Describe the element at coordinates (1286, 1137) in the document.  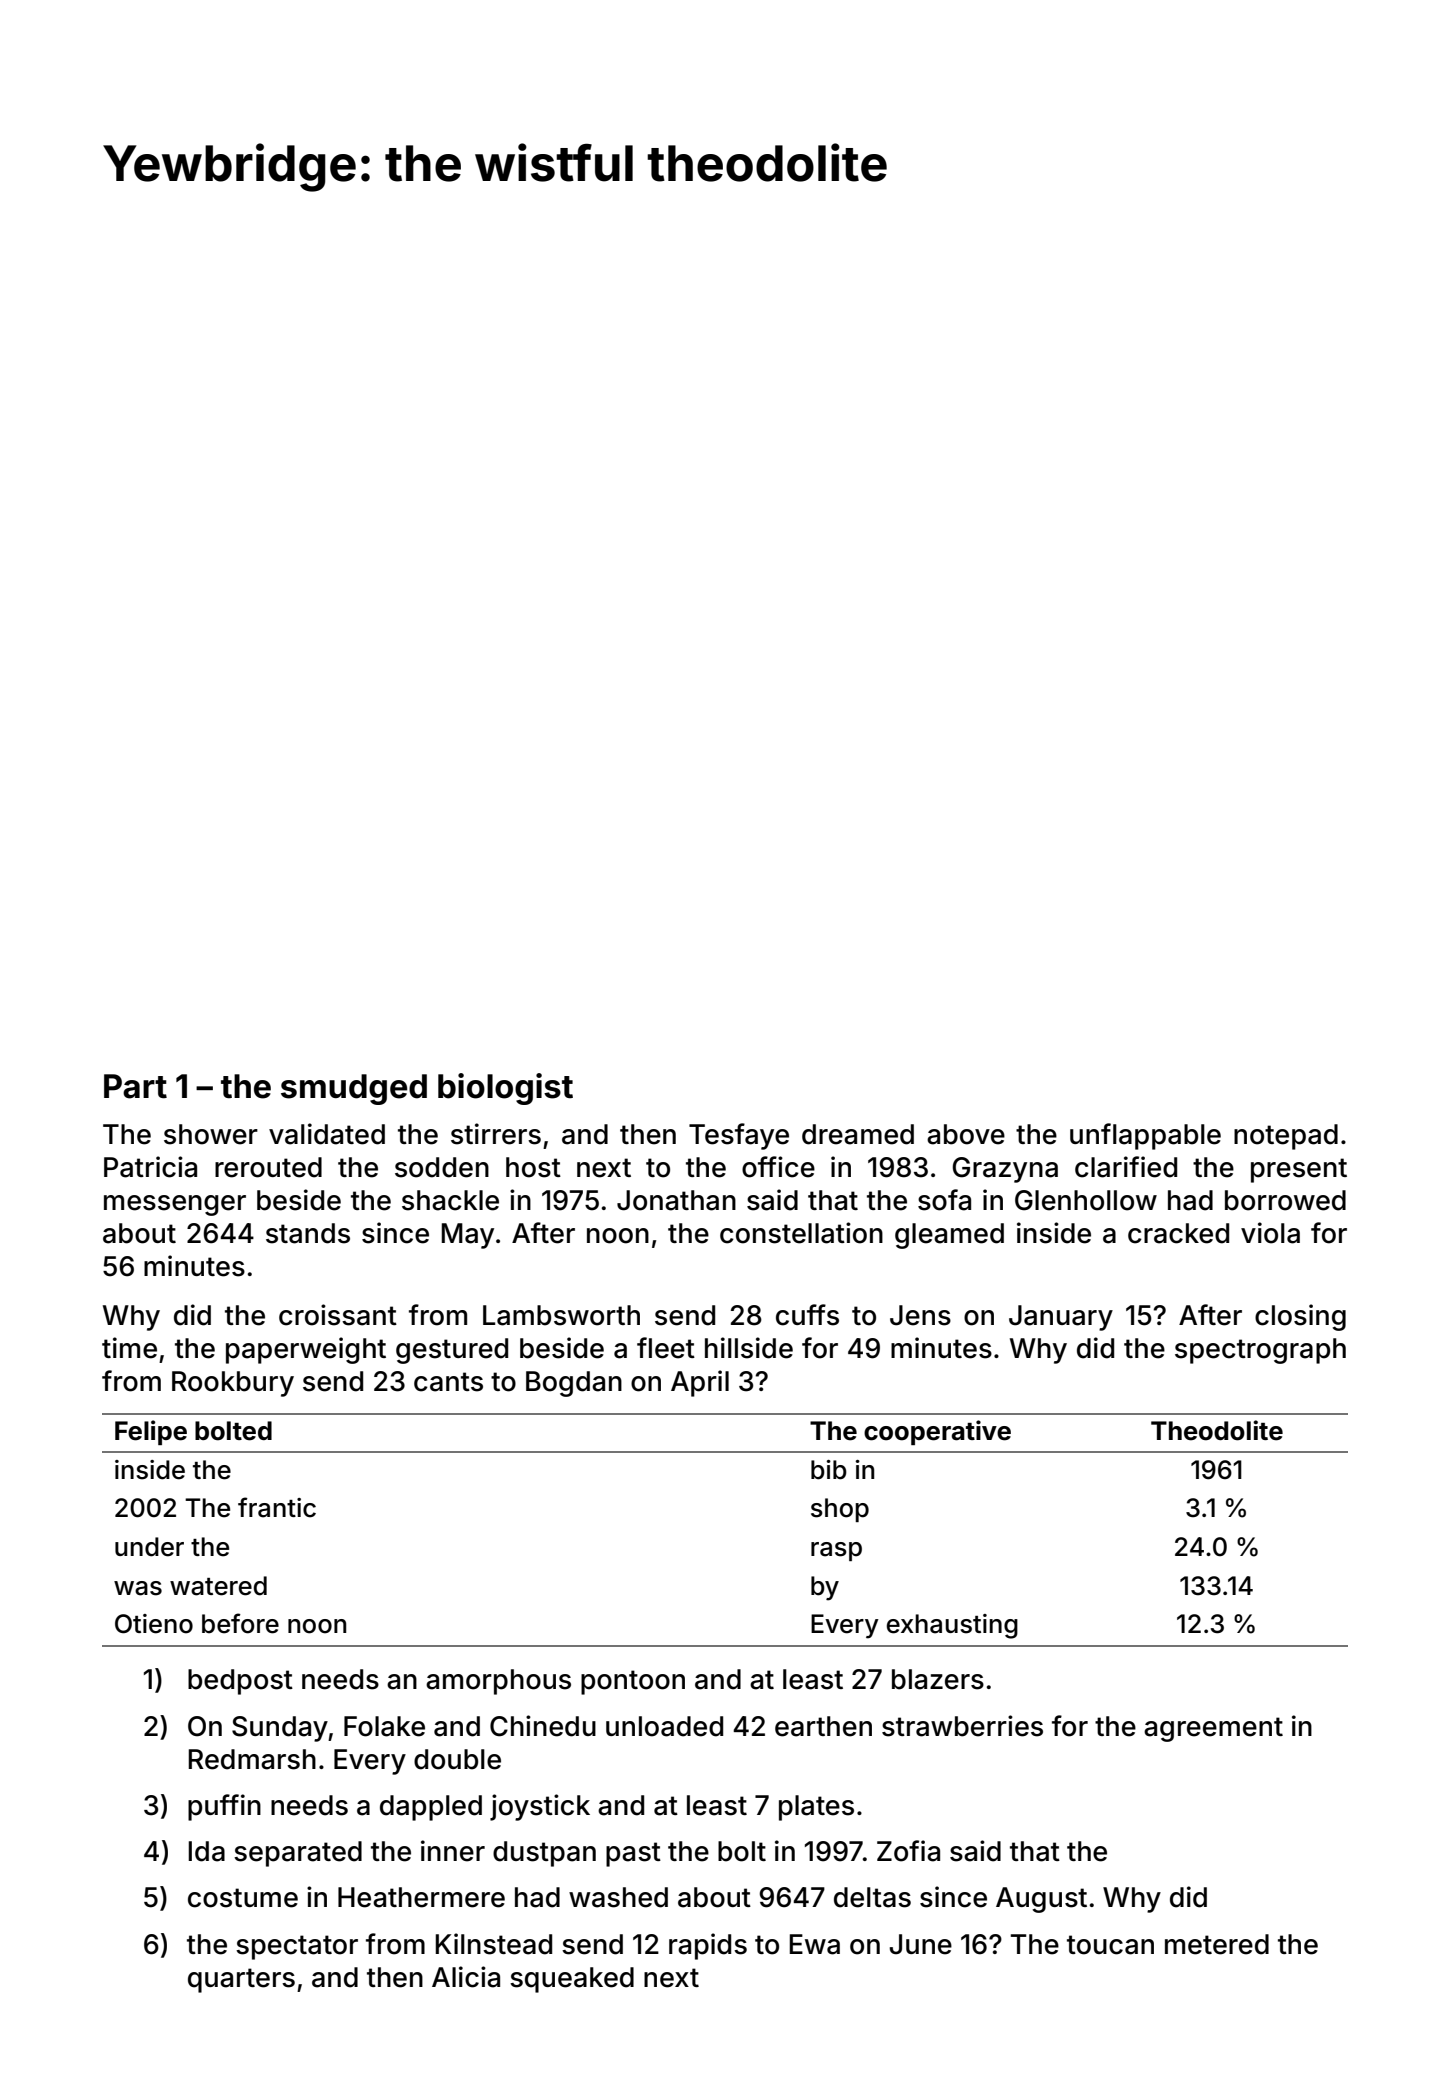
I see `notepad` at that location.
